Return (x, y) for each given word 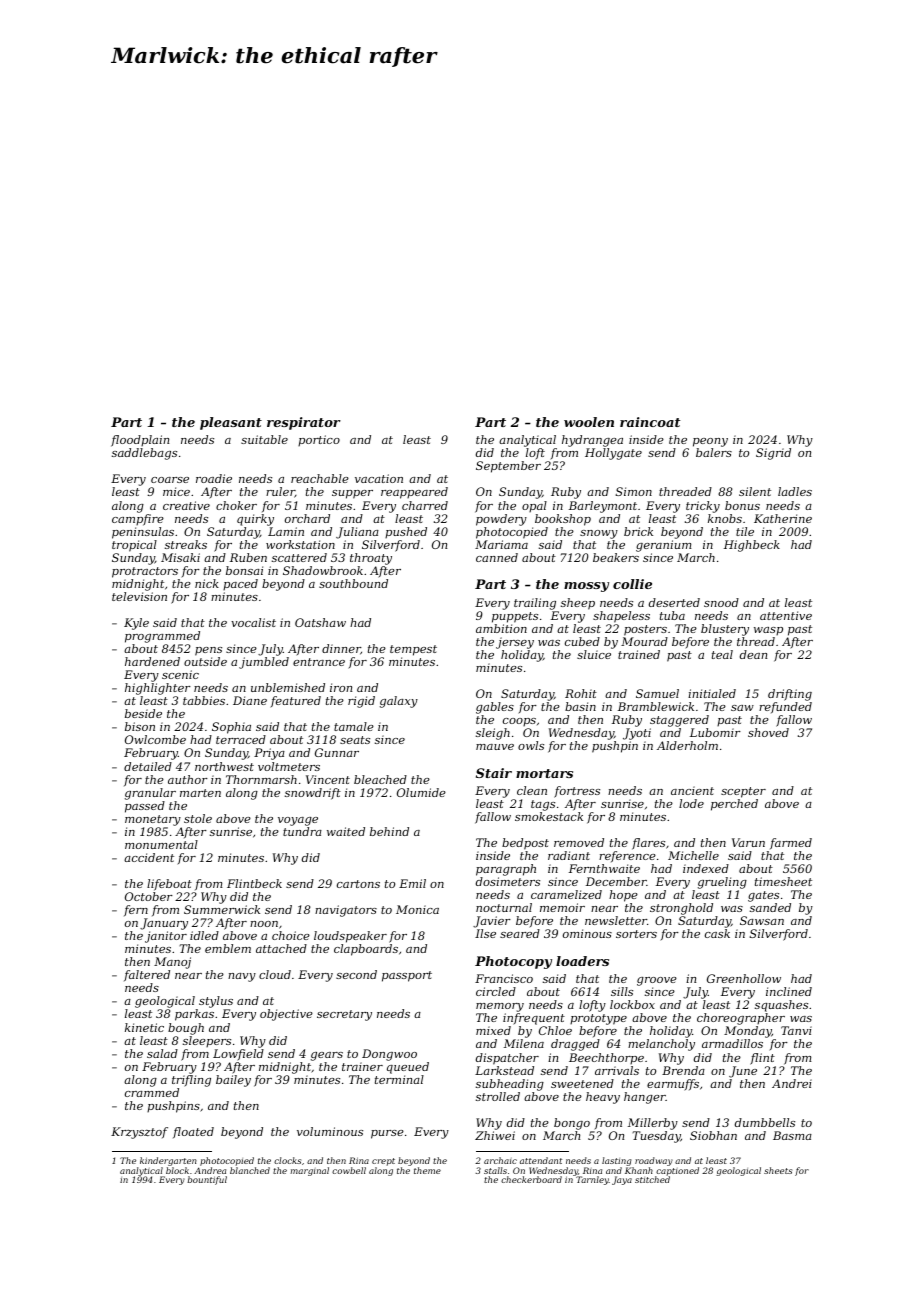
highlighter (158, 689)
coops (519, 722)
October (149, 896)
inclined (789, 991)
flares (648, 844)
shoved (768, 732)
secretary (344, 1015)
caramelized (566, 894)
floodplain (140, 441)
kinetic (144, 1027)
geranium (664, 546)
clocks (287, 1160)
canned (497, 557)
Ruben (248, 557)
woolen (589, 422)
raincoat (650, 422)
